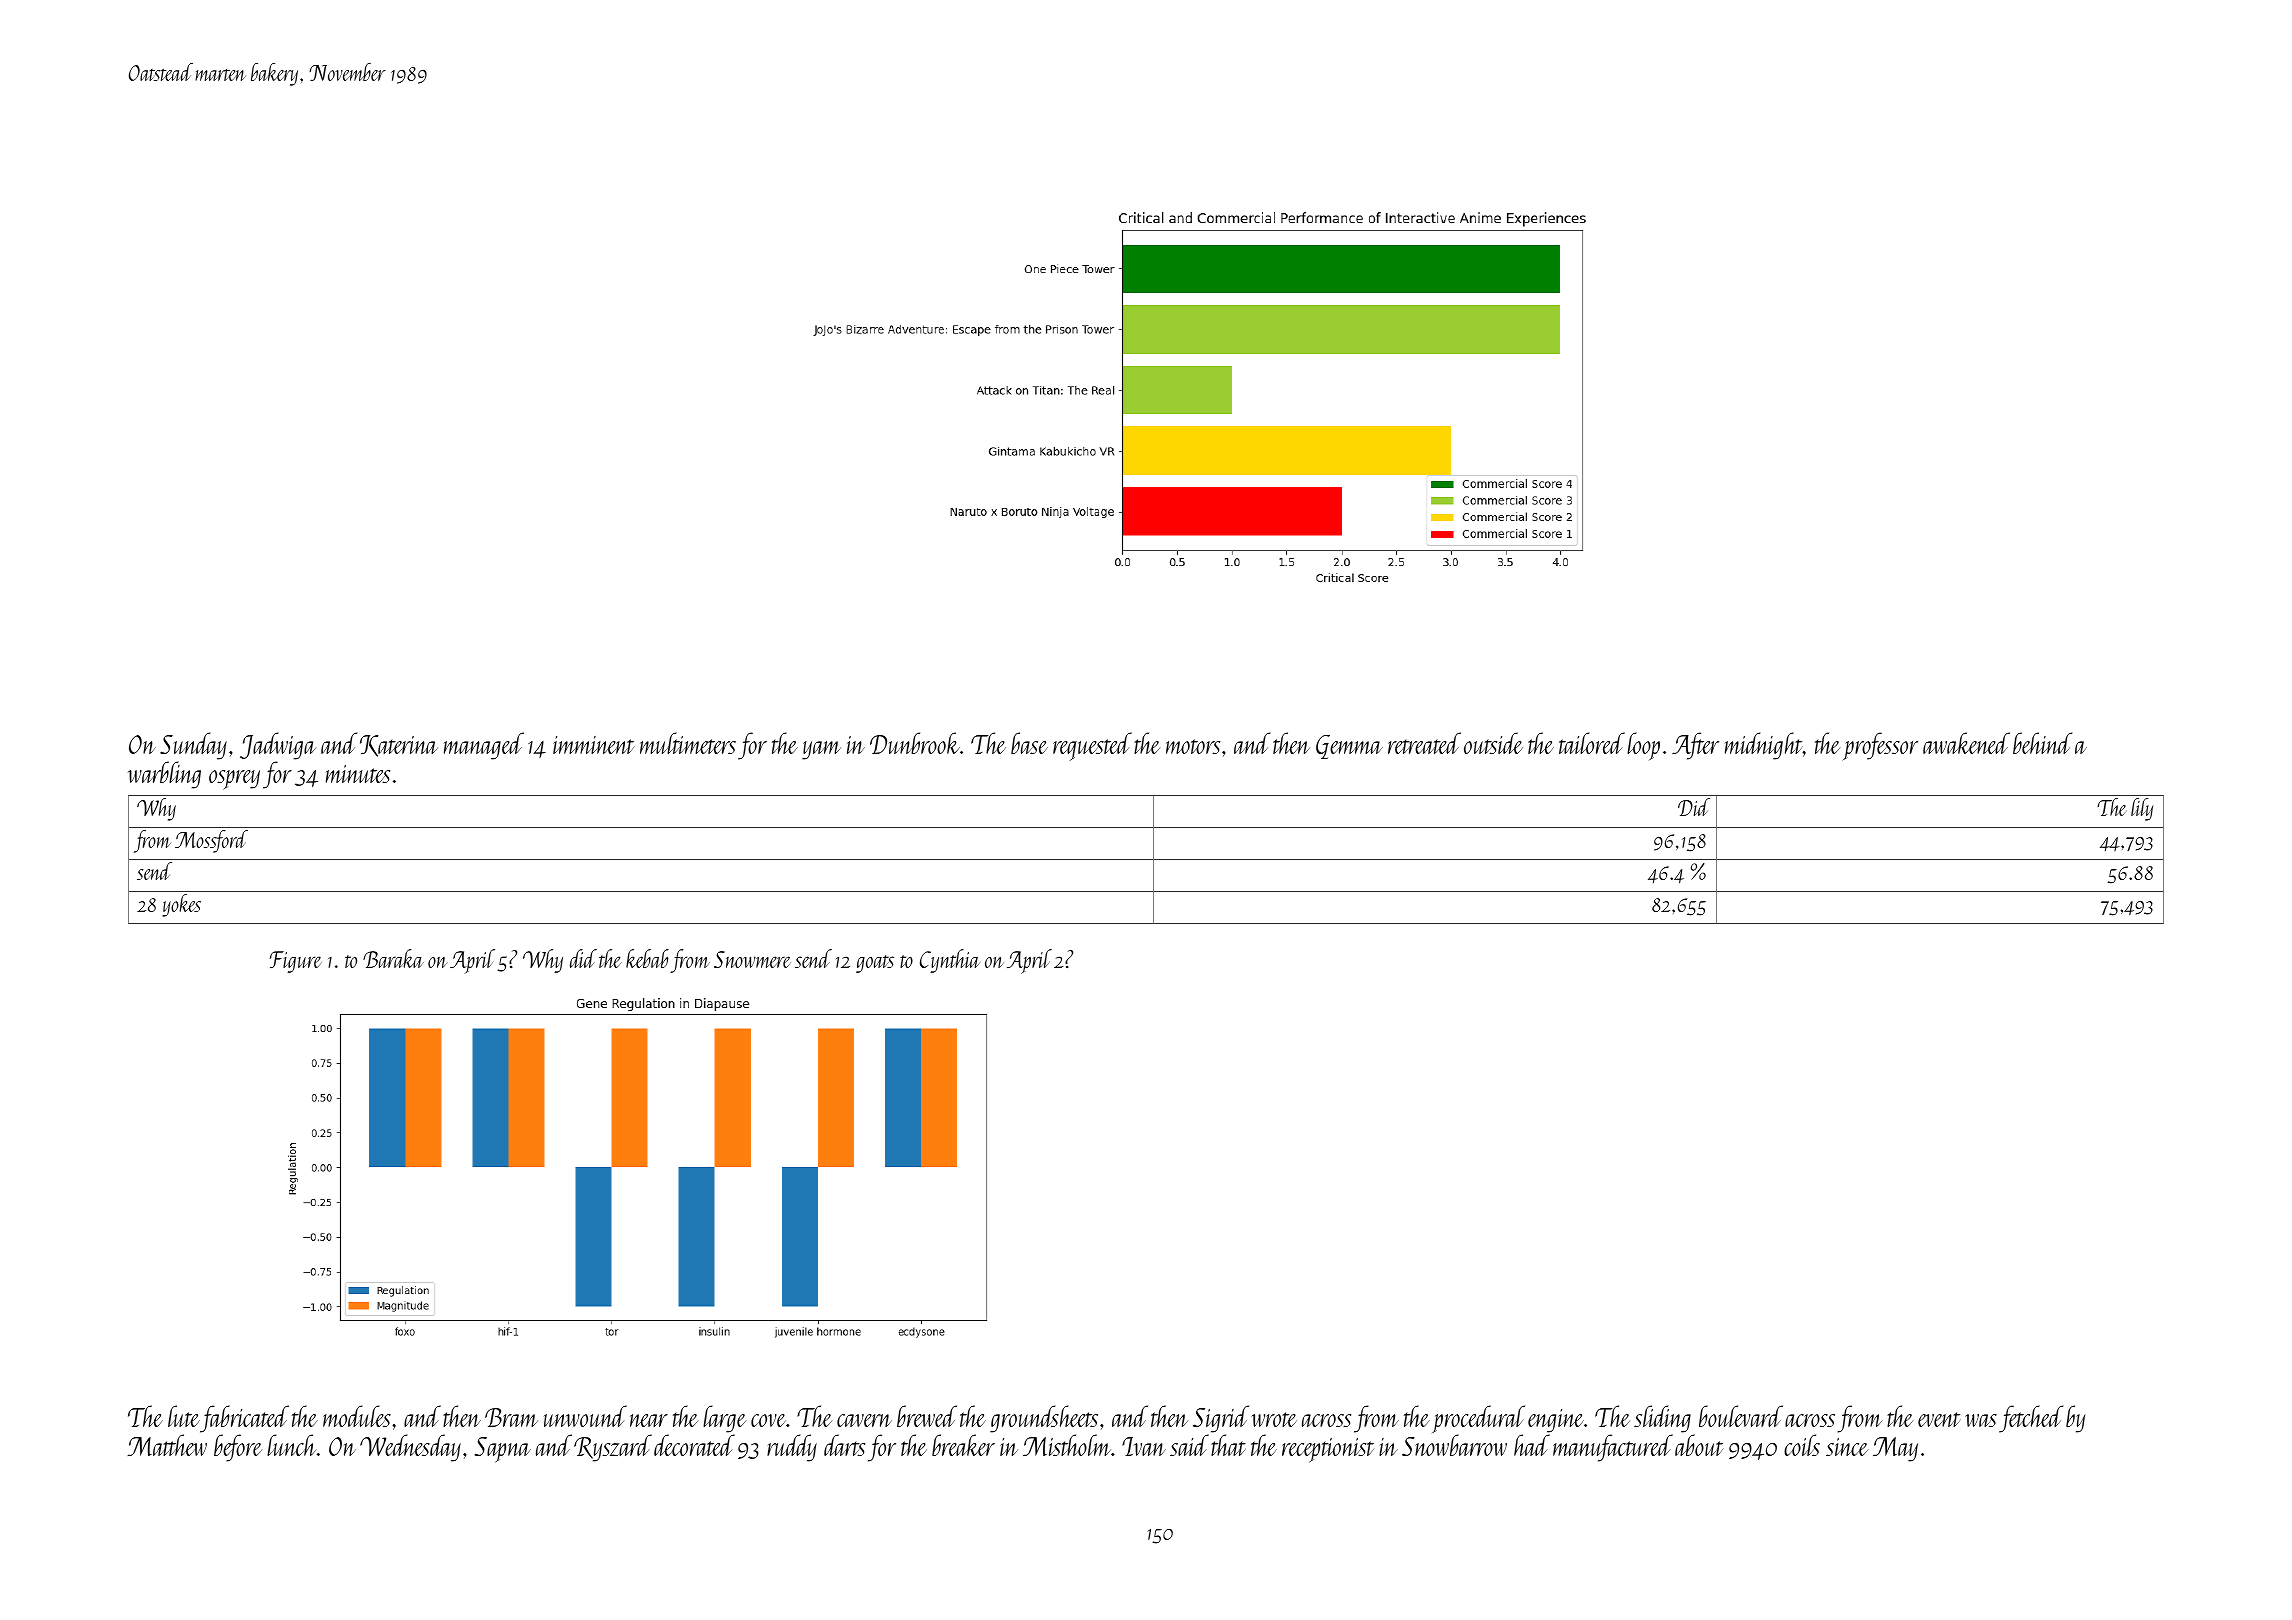 This screenshot has height=1620, width=2292. What do you see at coordinates (296, 962) in the screenshot?
I see `Figure` at bounding box center [296, 962].
